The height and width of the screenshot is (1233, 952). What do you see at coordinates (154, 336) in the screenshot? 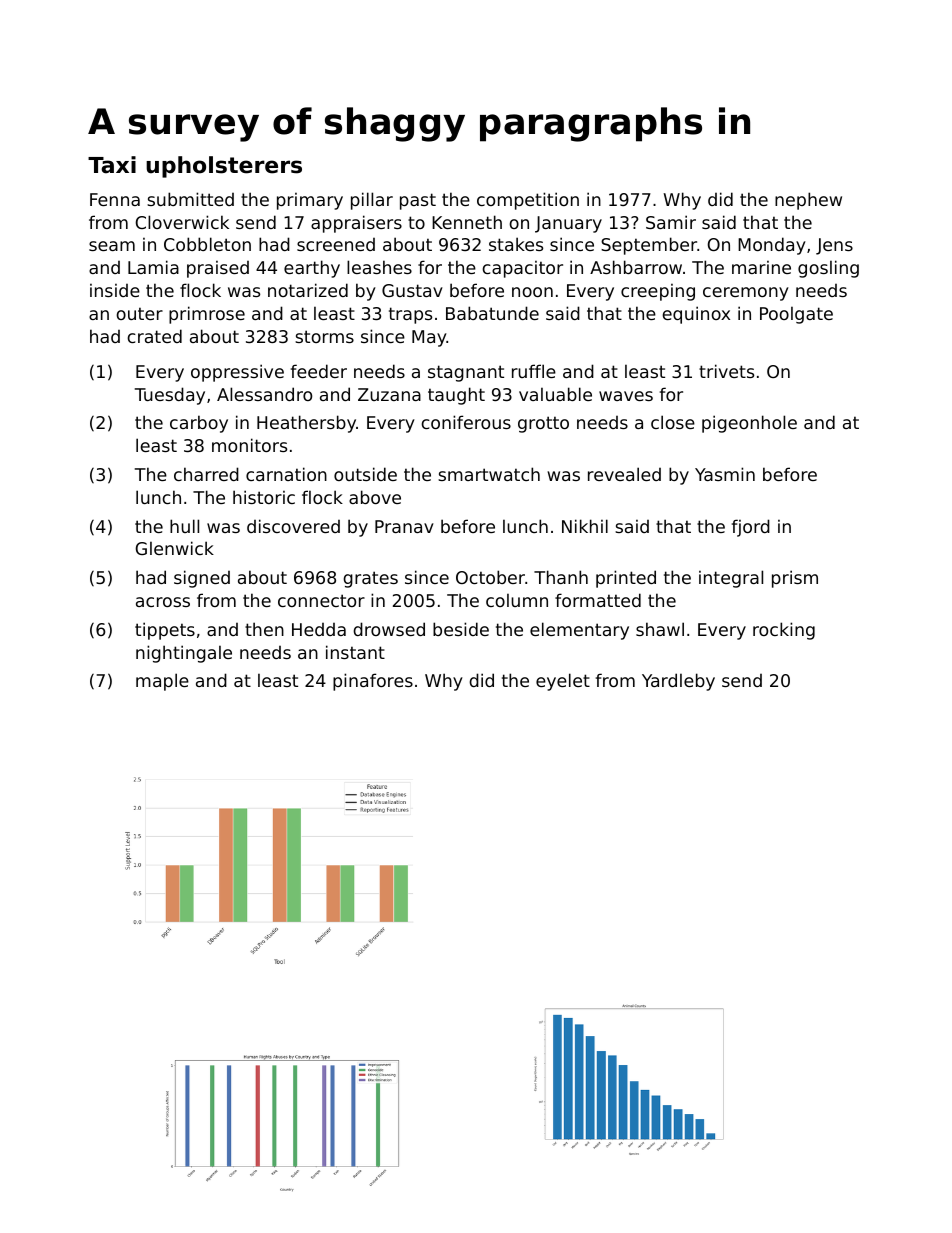
I see `crated` at bounding box center [154, 336].
